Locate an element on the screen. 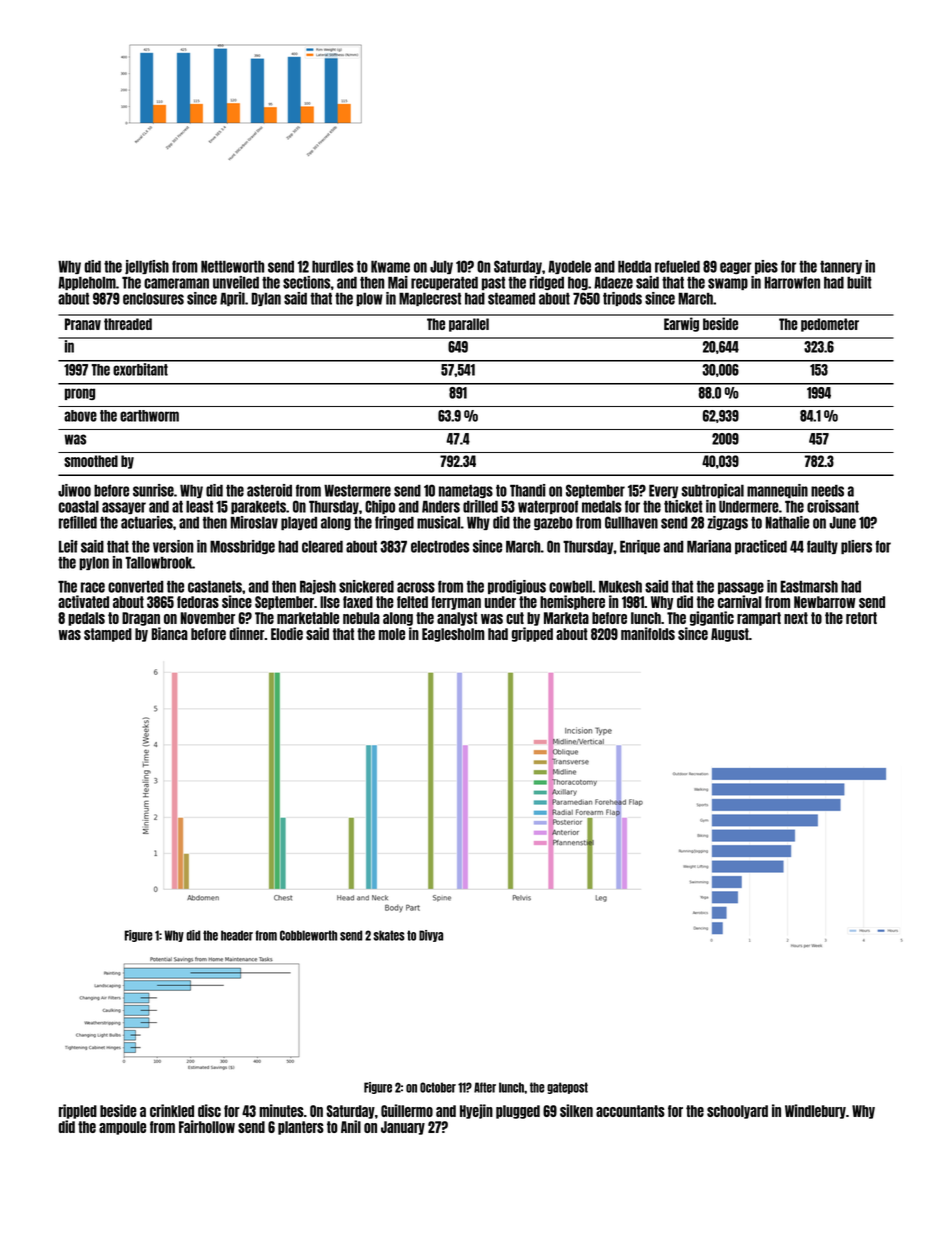 Image resolution: width=952 pixels, height=1233 pixels. subtropical is located at coordinates (712, 491).
